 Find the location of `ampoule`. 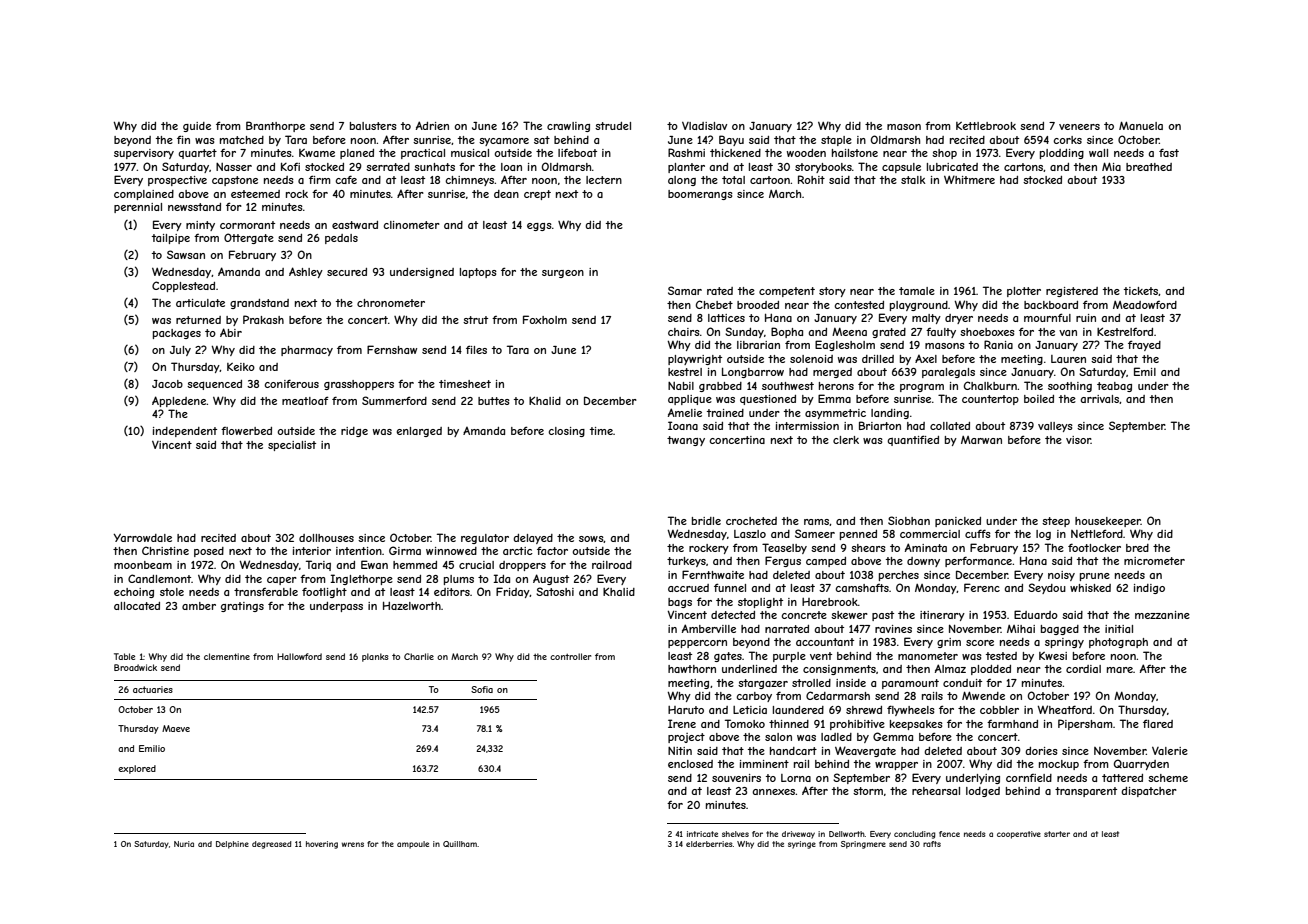

ampoule is located at coordinates (413, 845).
